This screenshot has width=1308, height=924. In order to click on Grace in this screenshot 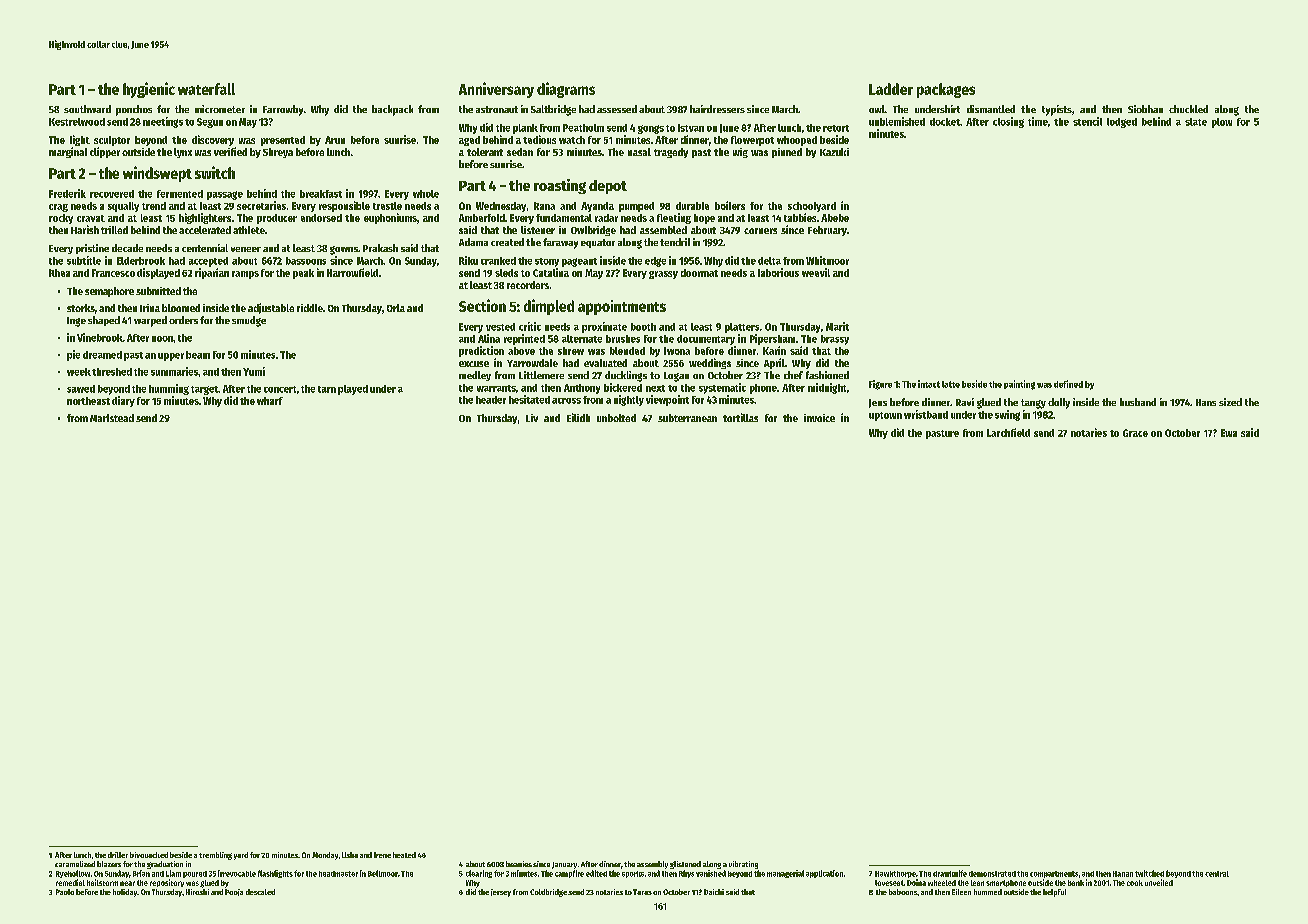, I will do `click(1135, 433)`.
